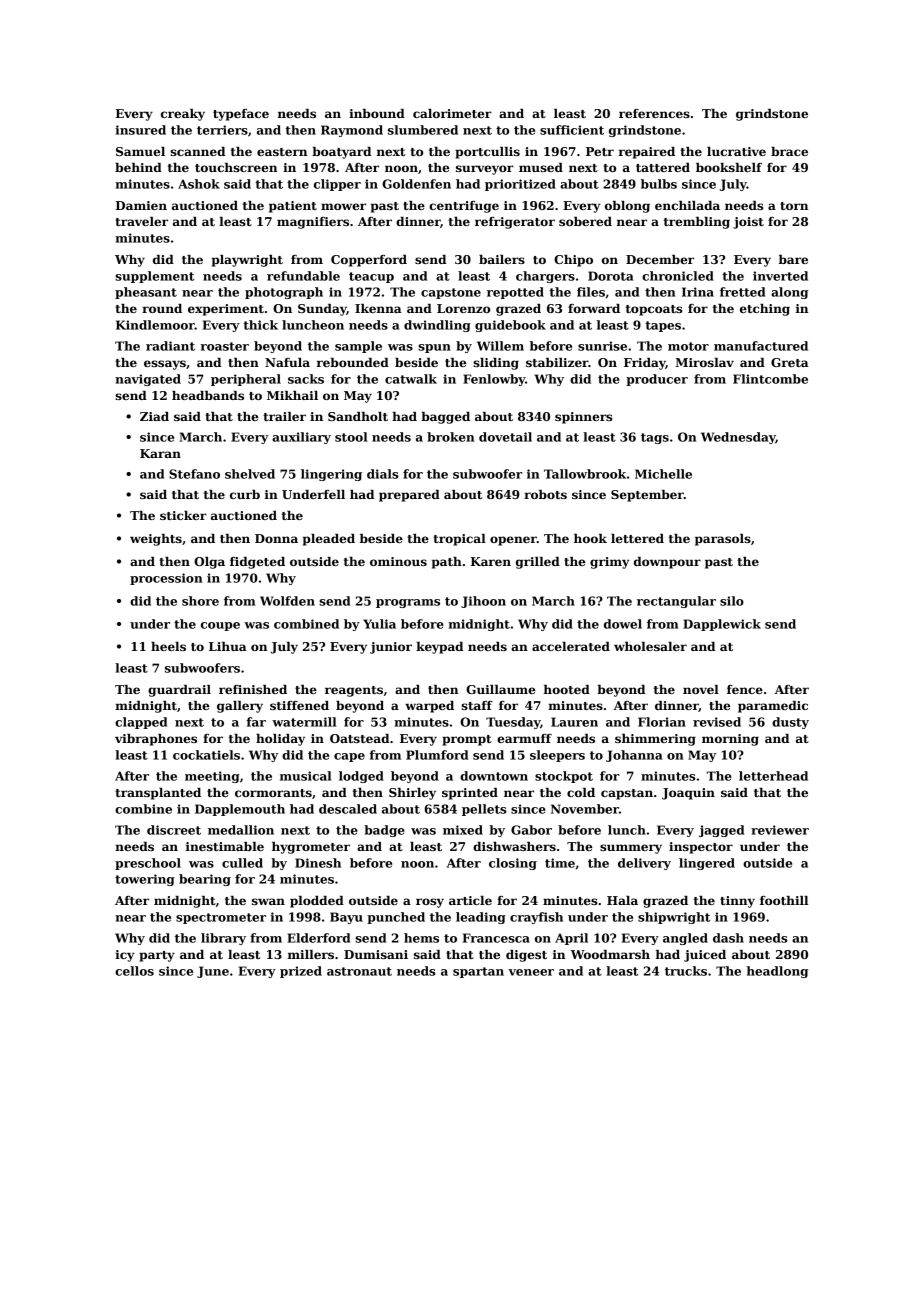  I want to click on repotted, so click(515, 293).
